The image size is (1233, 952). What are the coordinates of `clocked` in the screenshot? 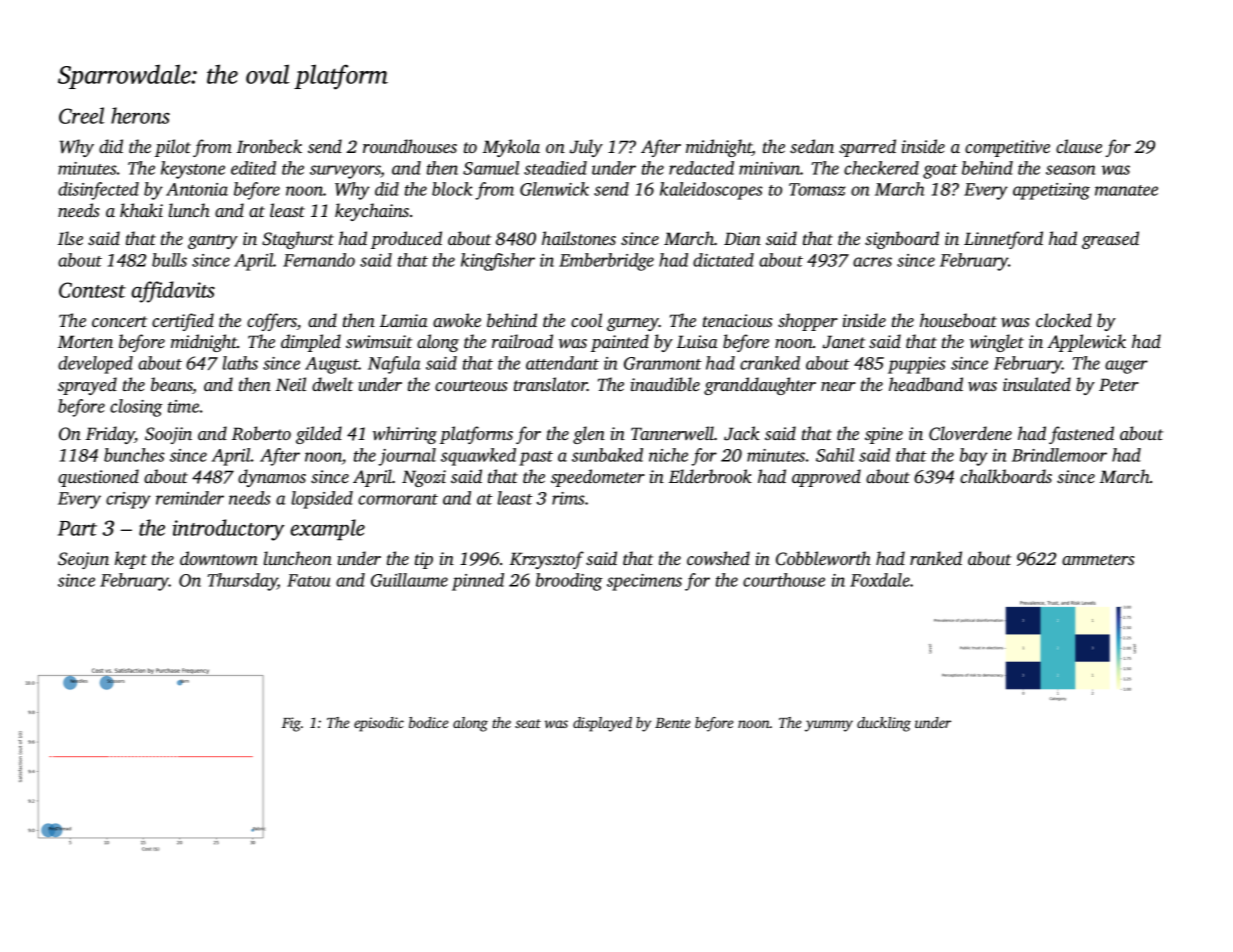 It's located at (1064, 320).
